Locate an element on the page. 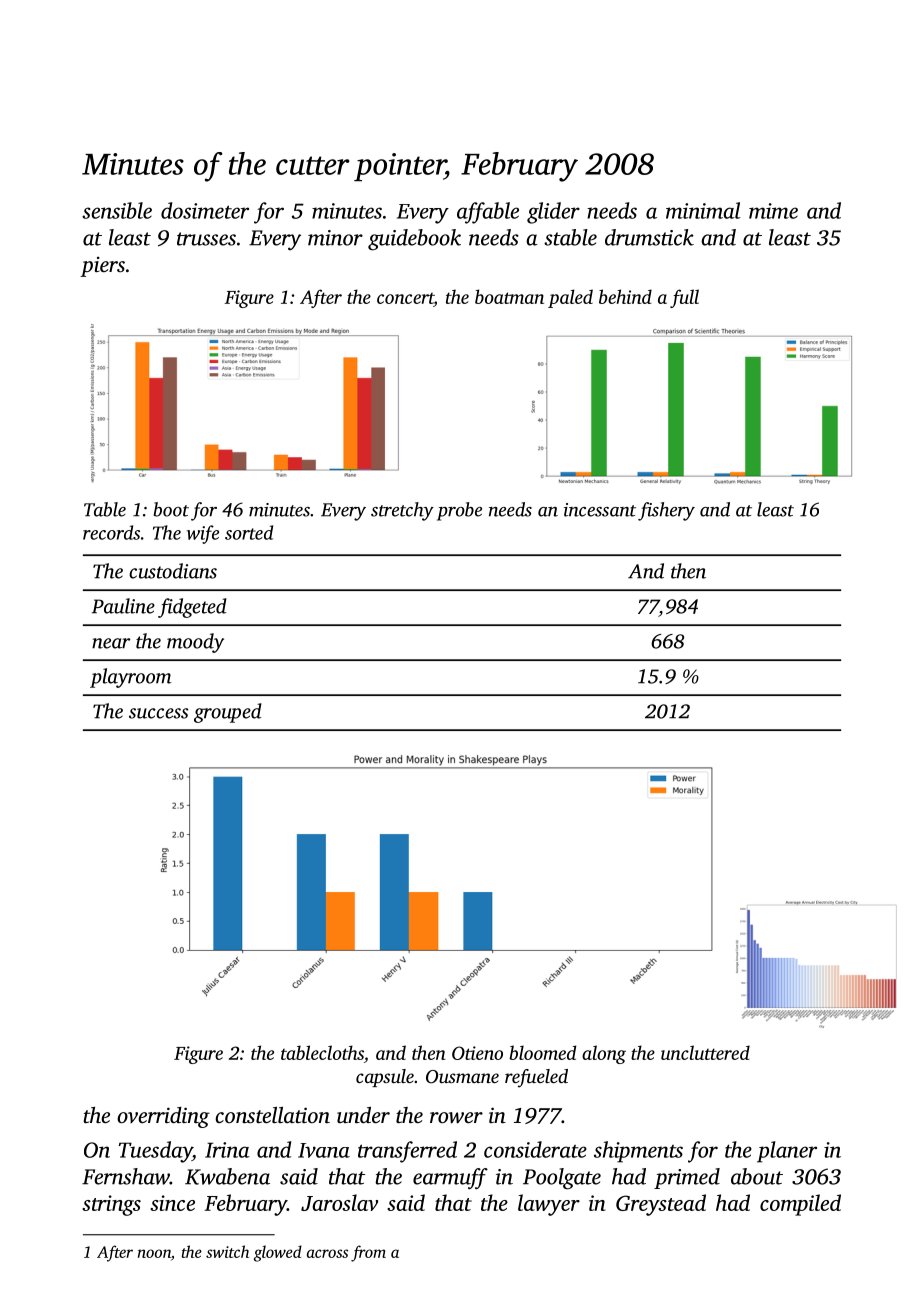 The height and width of the page is (1311, 924). near is located at coordinates (111, 643).
